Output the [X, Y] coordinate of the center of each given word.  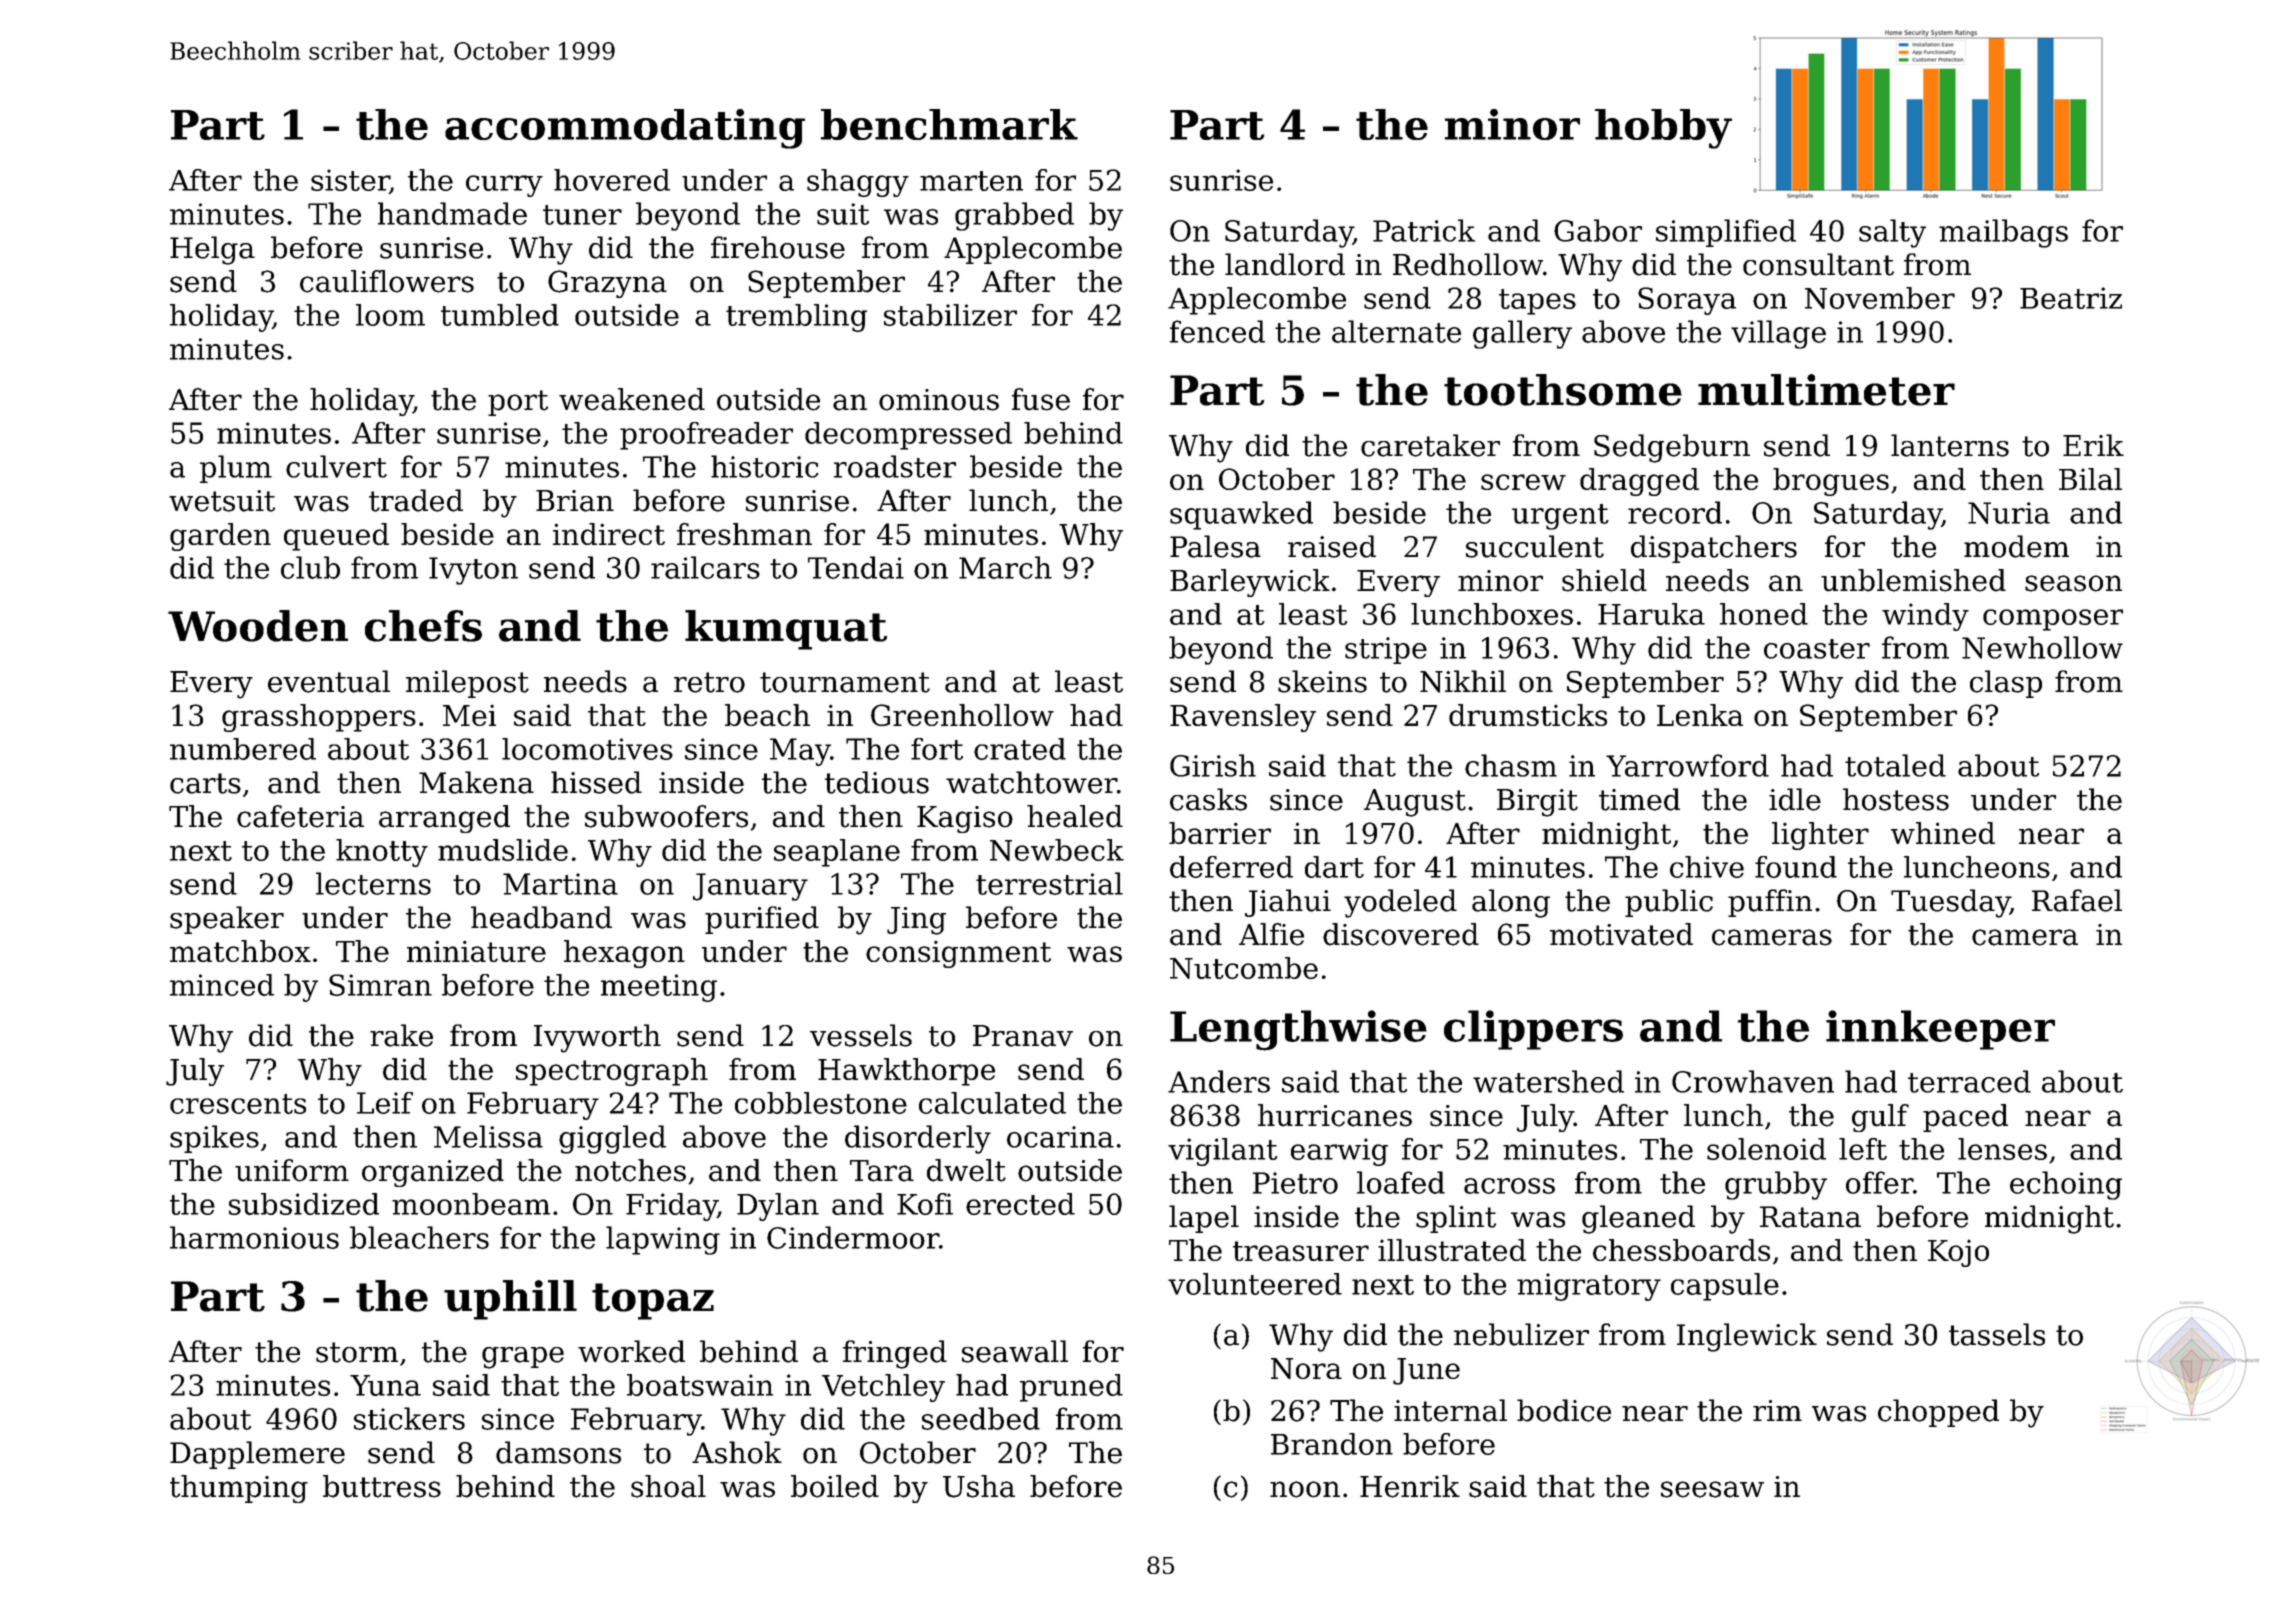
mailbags [2003, 233]
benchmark [949, 124]
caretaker [1430, 445]
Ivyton [473, 571]
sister [350, 180]
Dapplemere [257, 1455]
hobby [1663, 129]
